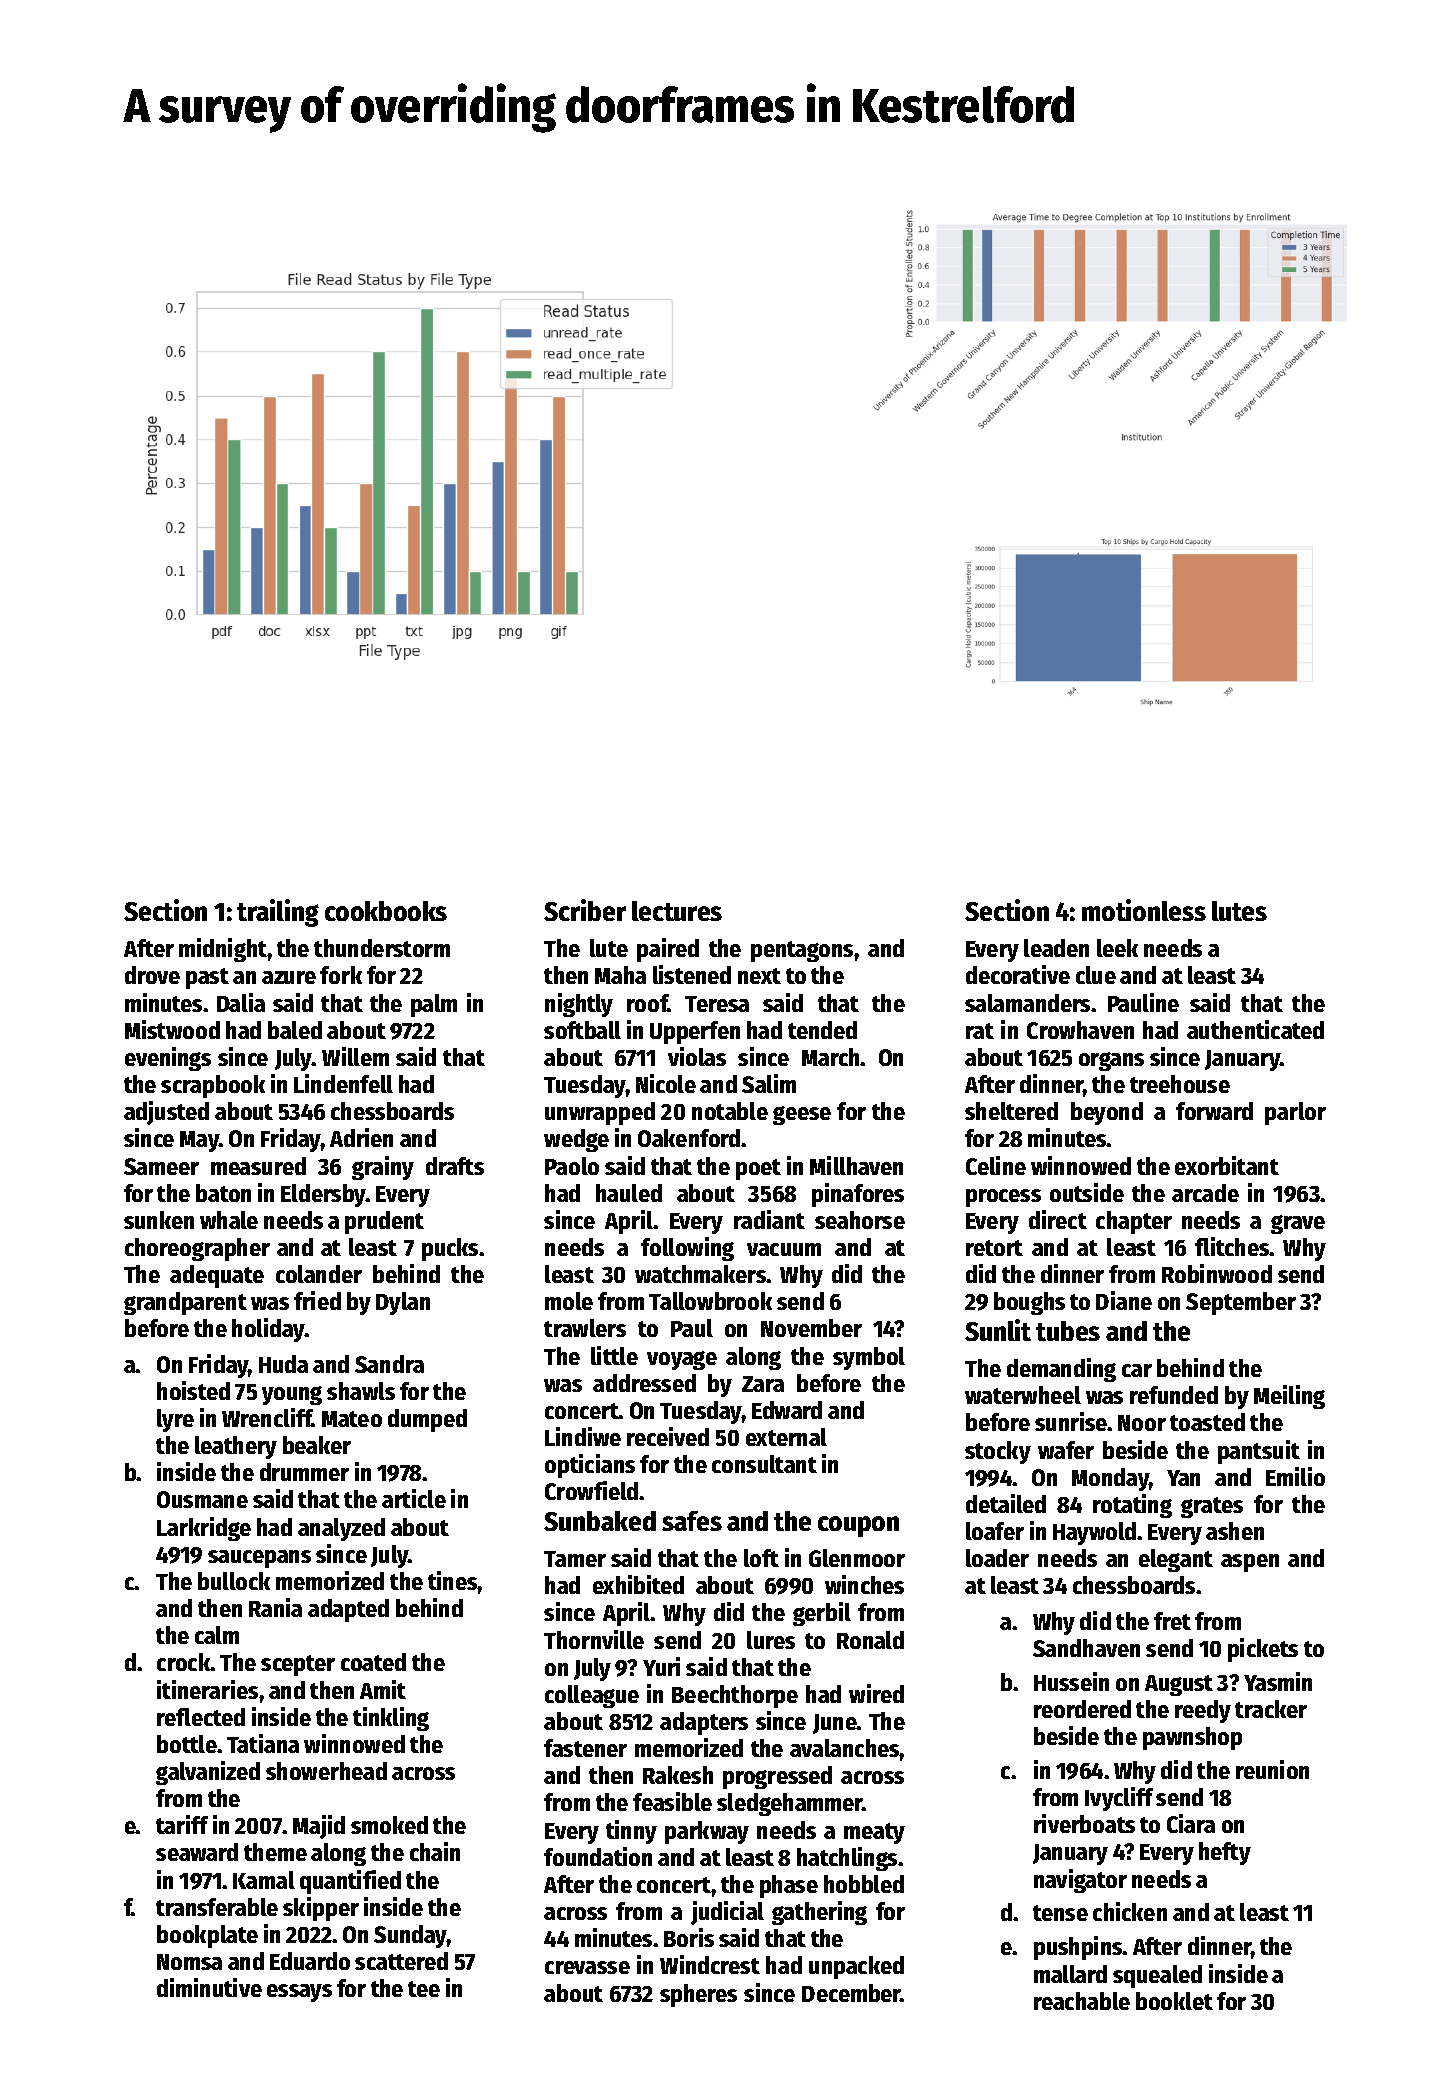 Image resolution: width=1450 pixels, height=2100 pixels. What do you see at coordinates (1144, 910) in the document?
I see `motionless` at bounding box center [1144, 910].
